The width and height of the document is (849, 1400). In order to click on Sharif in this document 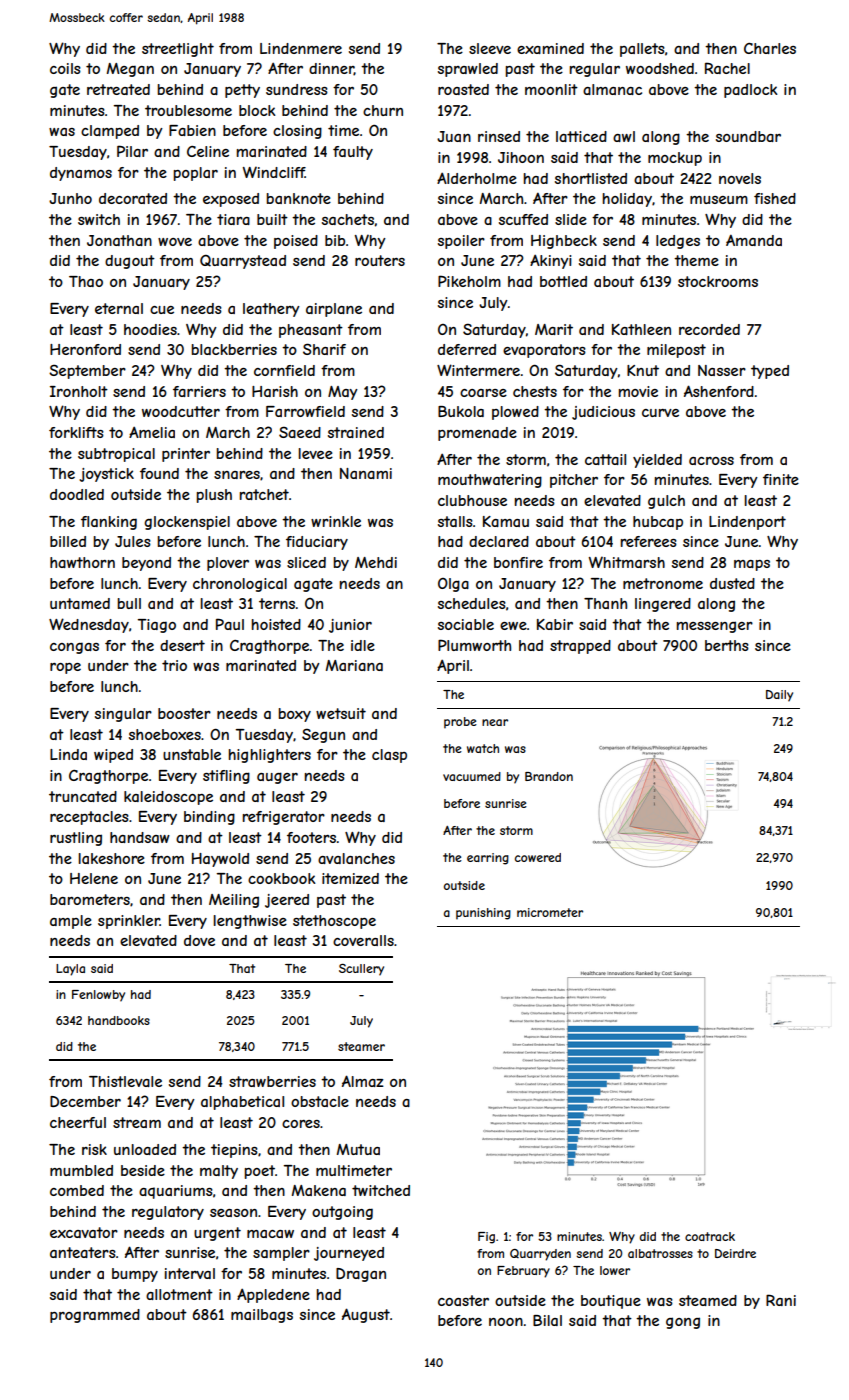, I will do `click(324, 349)`.
